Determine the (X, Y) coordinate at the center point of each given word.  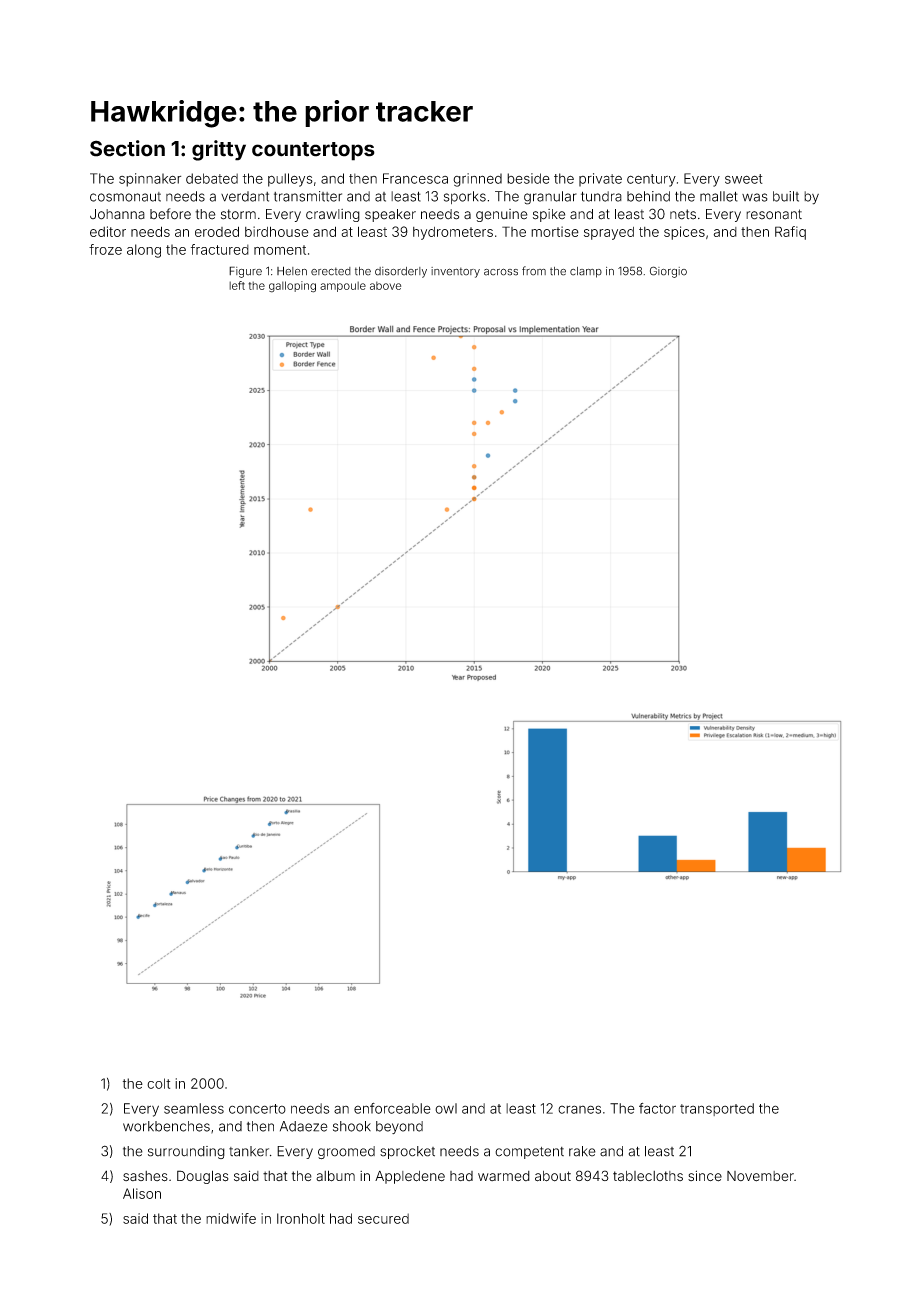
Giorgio (668, 272)
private (600, 180)
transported (717, 1109)
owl (446, 1108)
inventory (455, 272)
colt (158, 1083)
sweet (744, 179)
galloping (292, 287)
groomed (346, 1152)
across (501, 272)
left (237, 285)
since (705, 1176)
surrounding (186, 1152)
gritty (219, 150)
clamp (586, 272)
